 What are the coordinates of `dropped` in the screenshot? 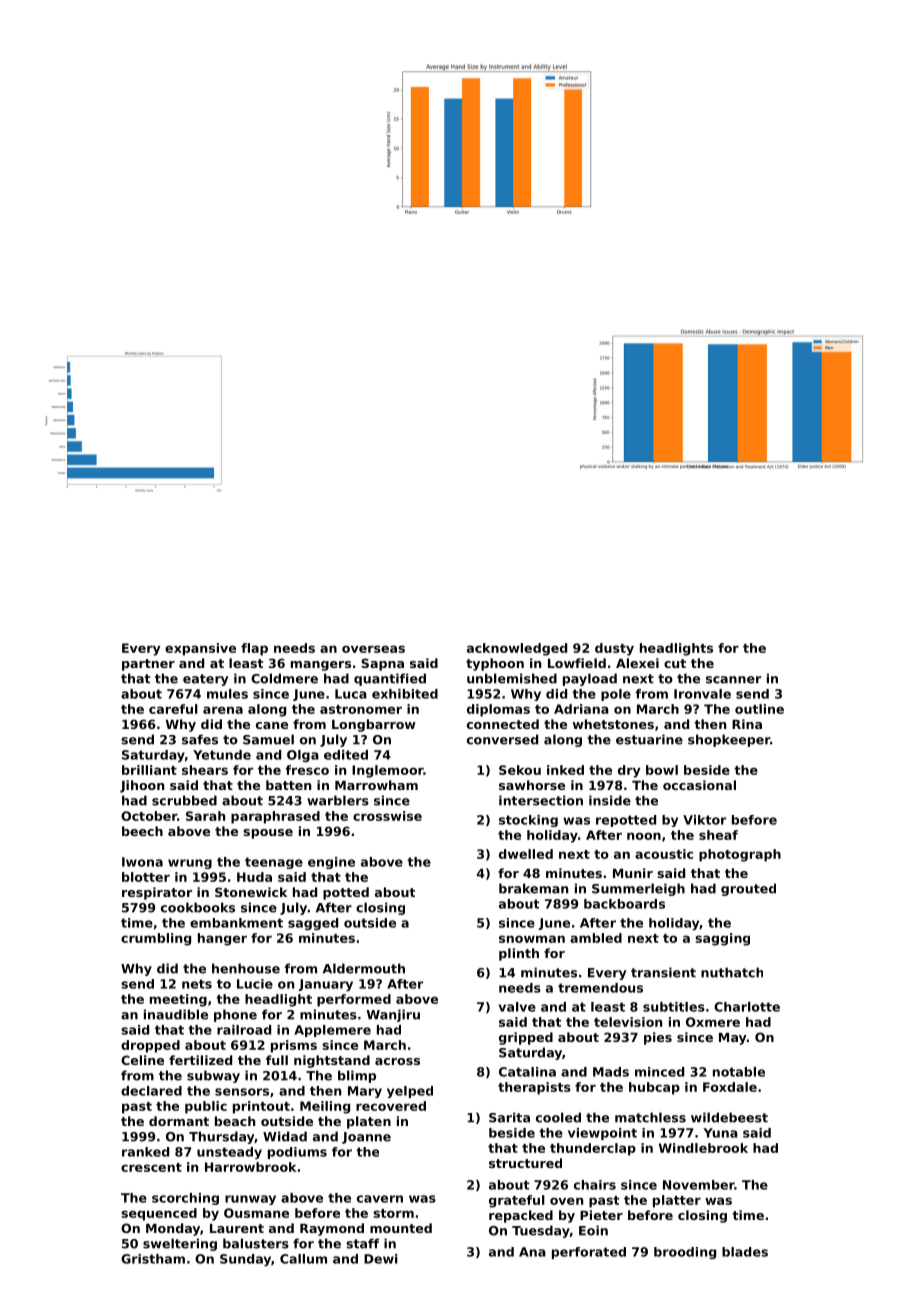 It's located at (150, 1046).
